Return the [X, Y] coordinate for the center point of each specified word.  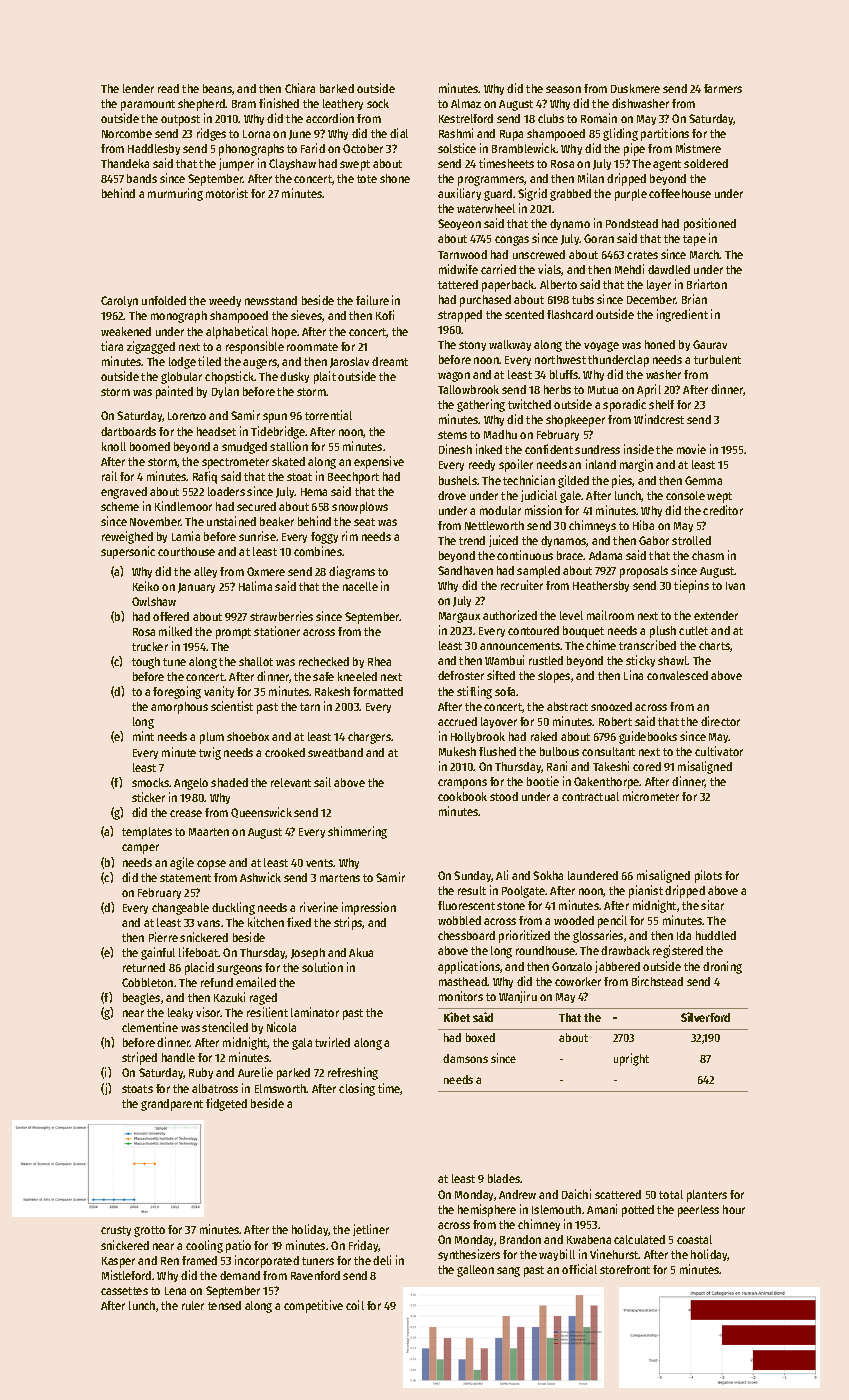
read [168, 88]
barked [337, 88]
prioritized [524, 936]
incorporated [267, 1261]
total [671, 1194]
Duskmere [635, 88]
